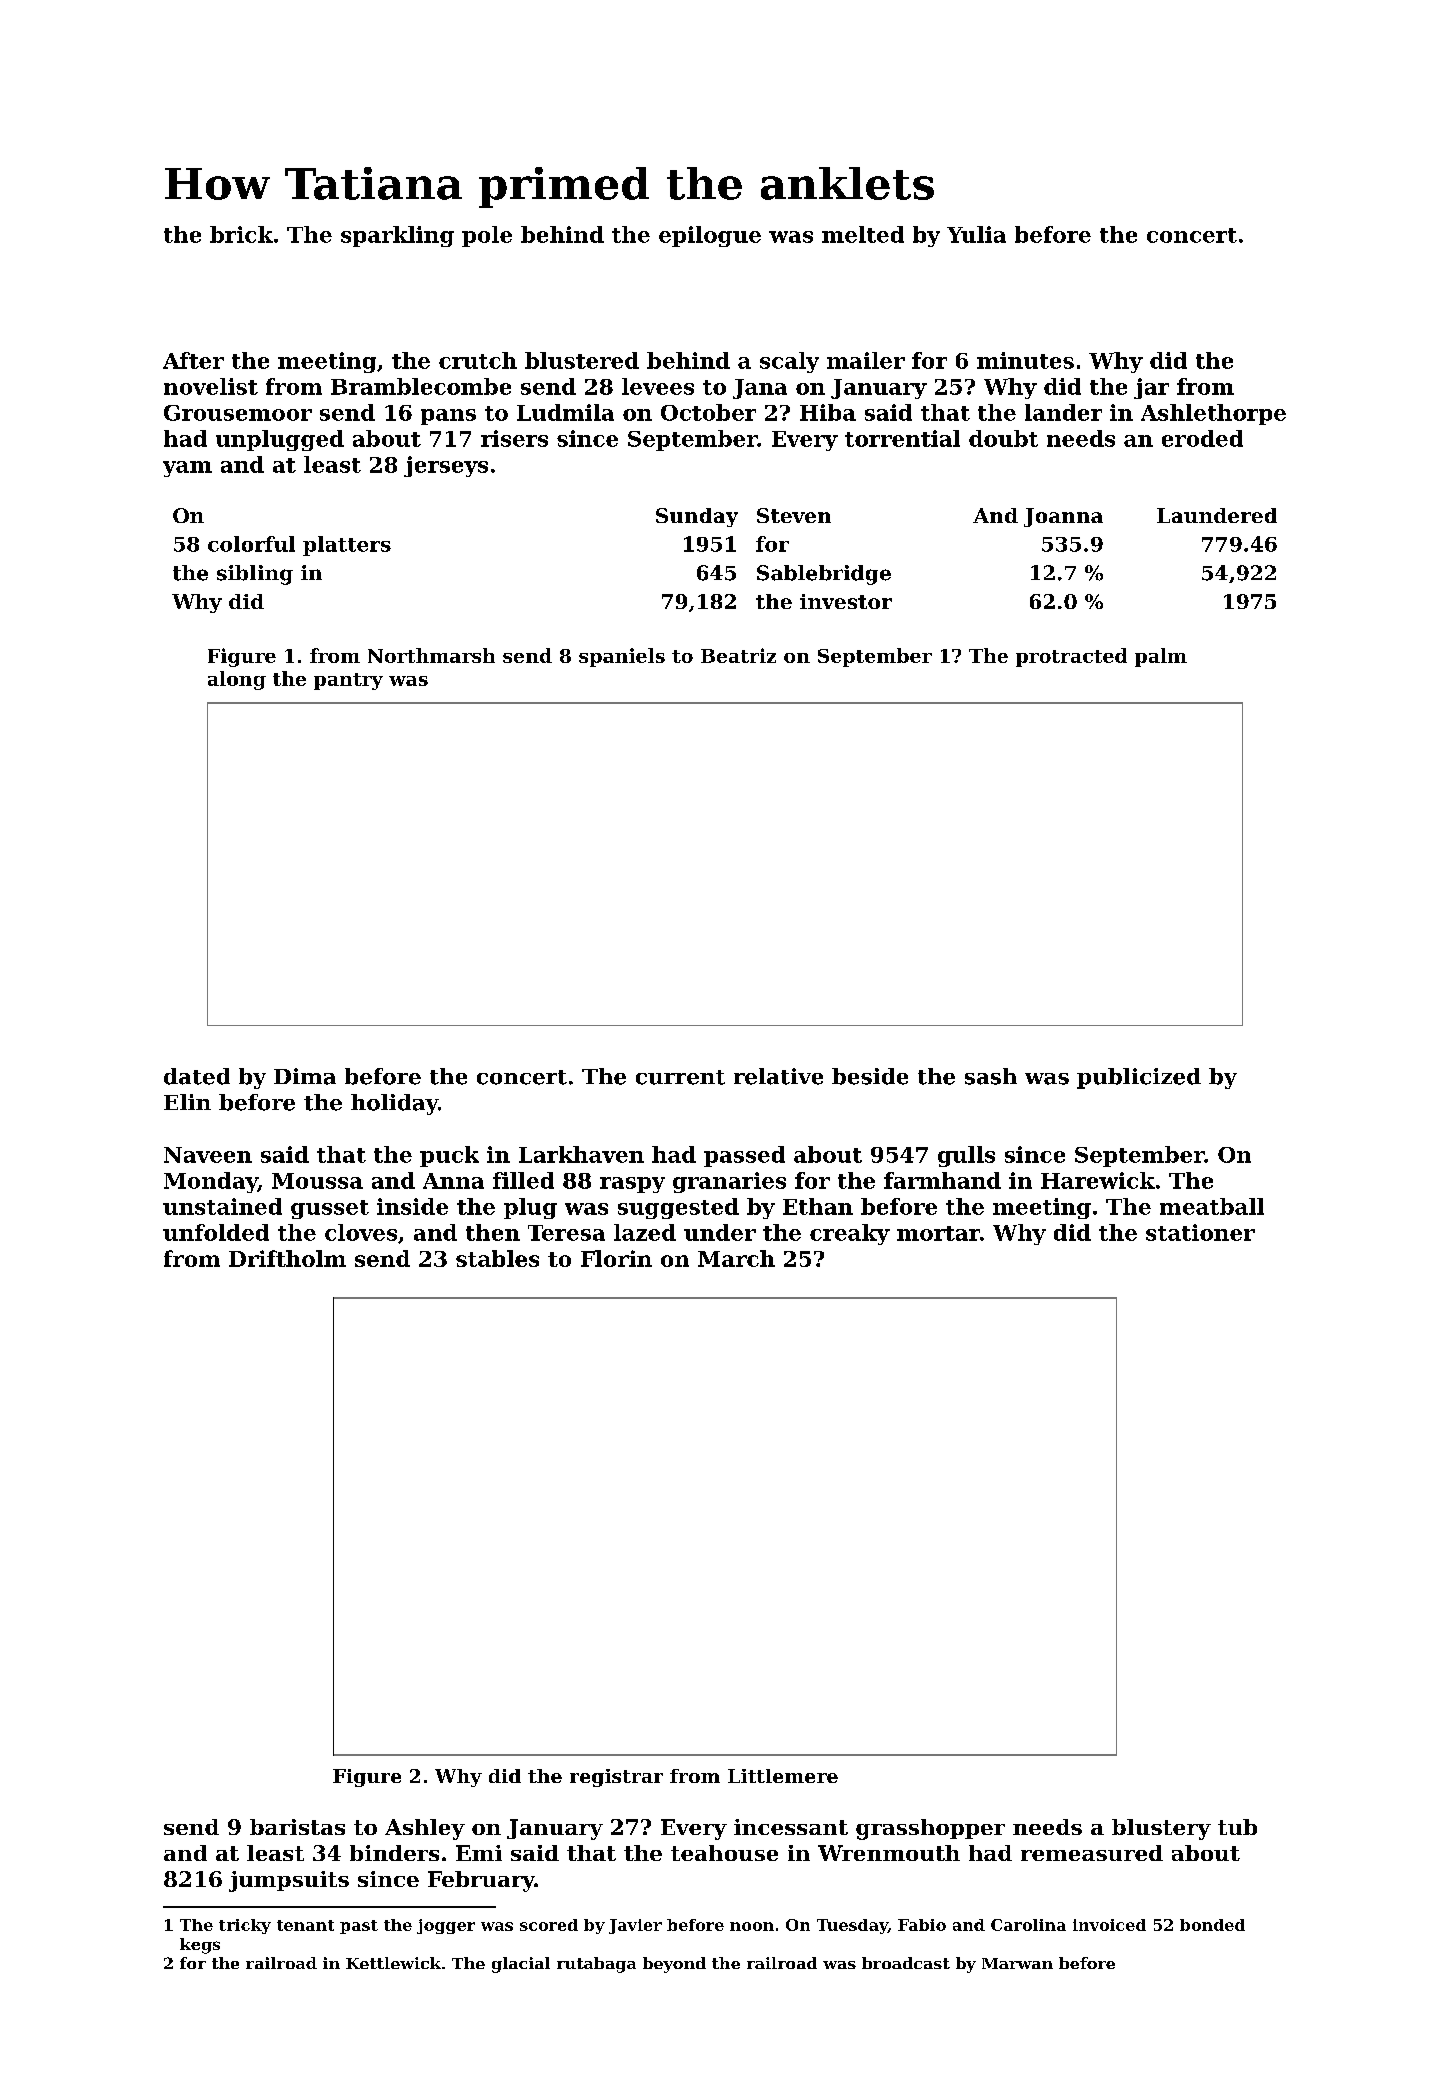 This document has height=2100, width=1450. What do you see at coordinates (991, 1076) in the document?
I see `sash` at bounding box center [991, 1076].
